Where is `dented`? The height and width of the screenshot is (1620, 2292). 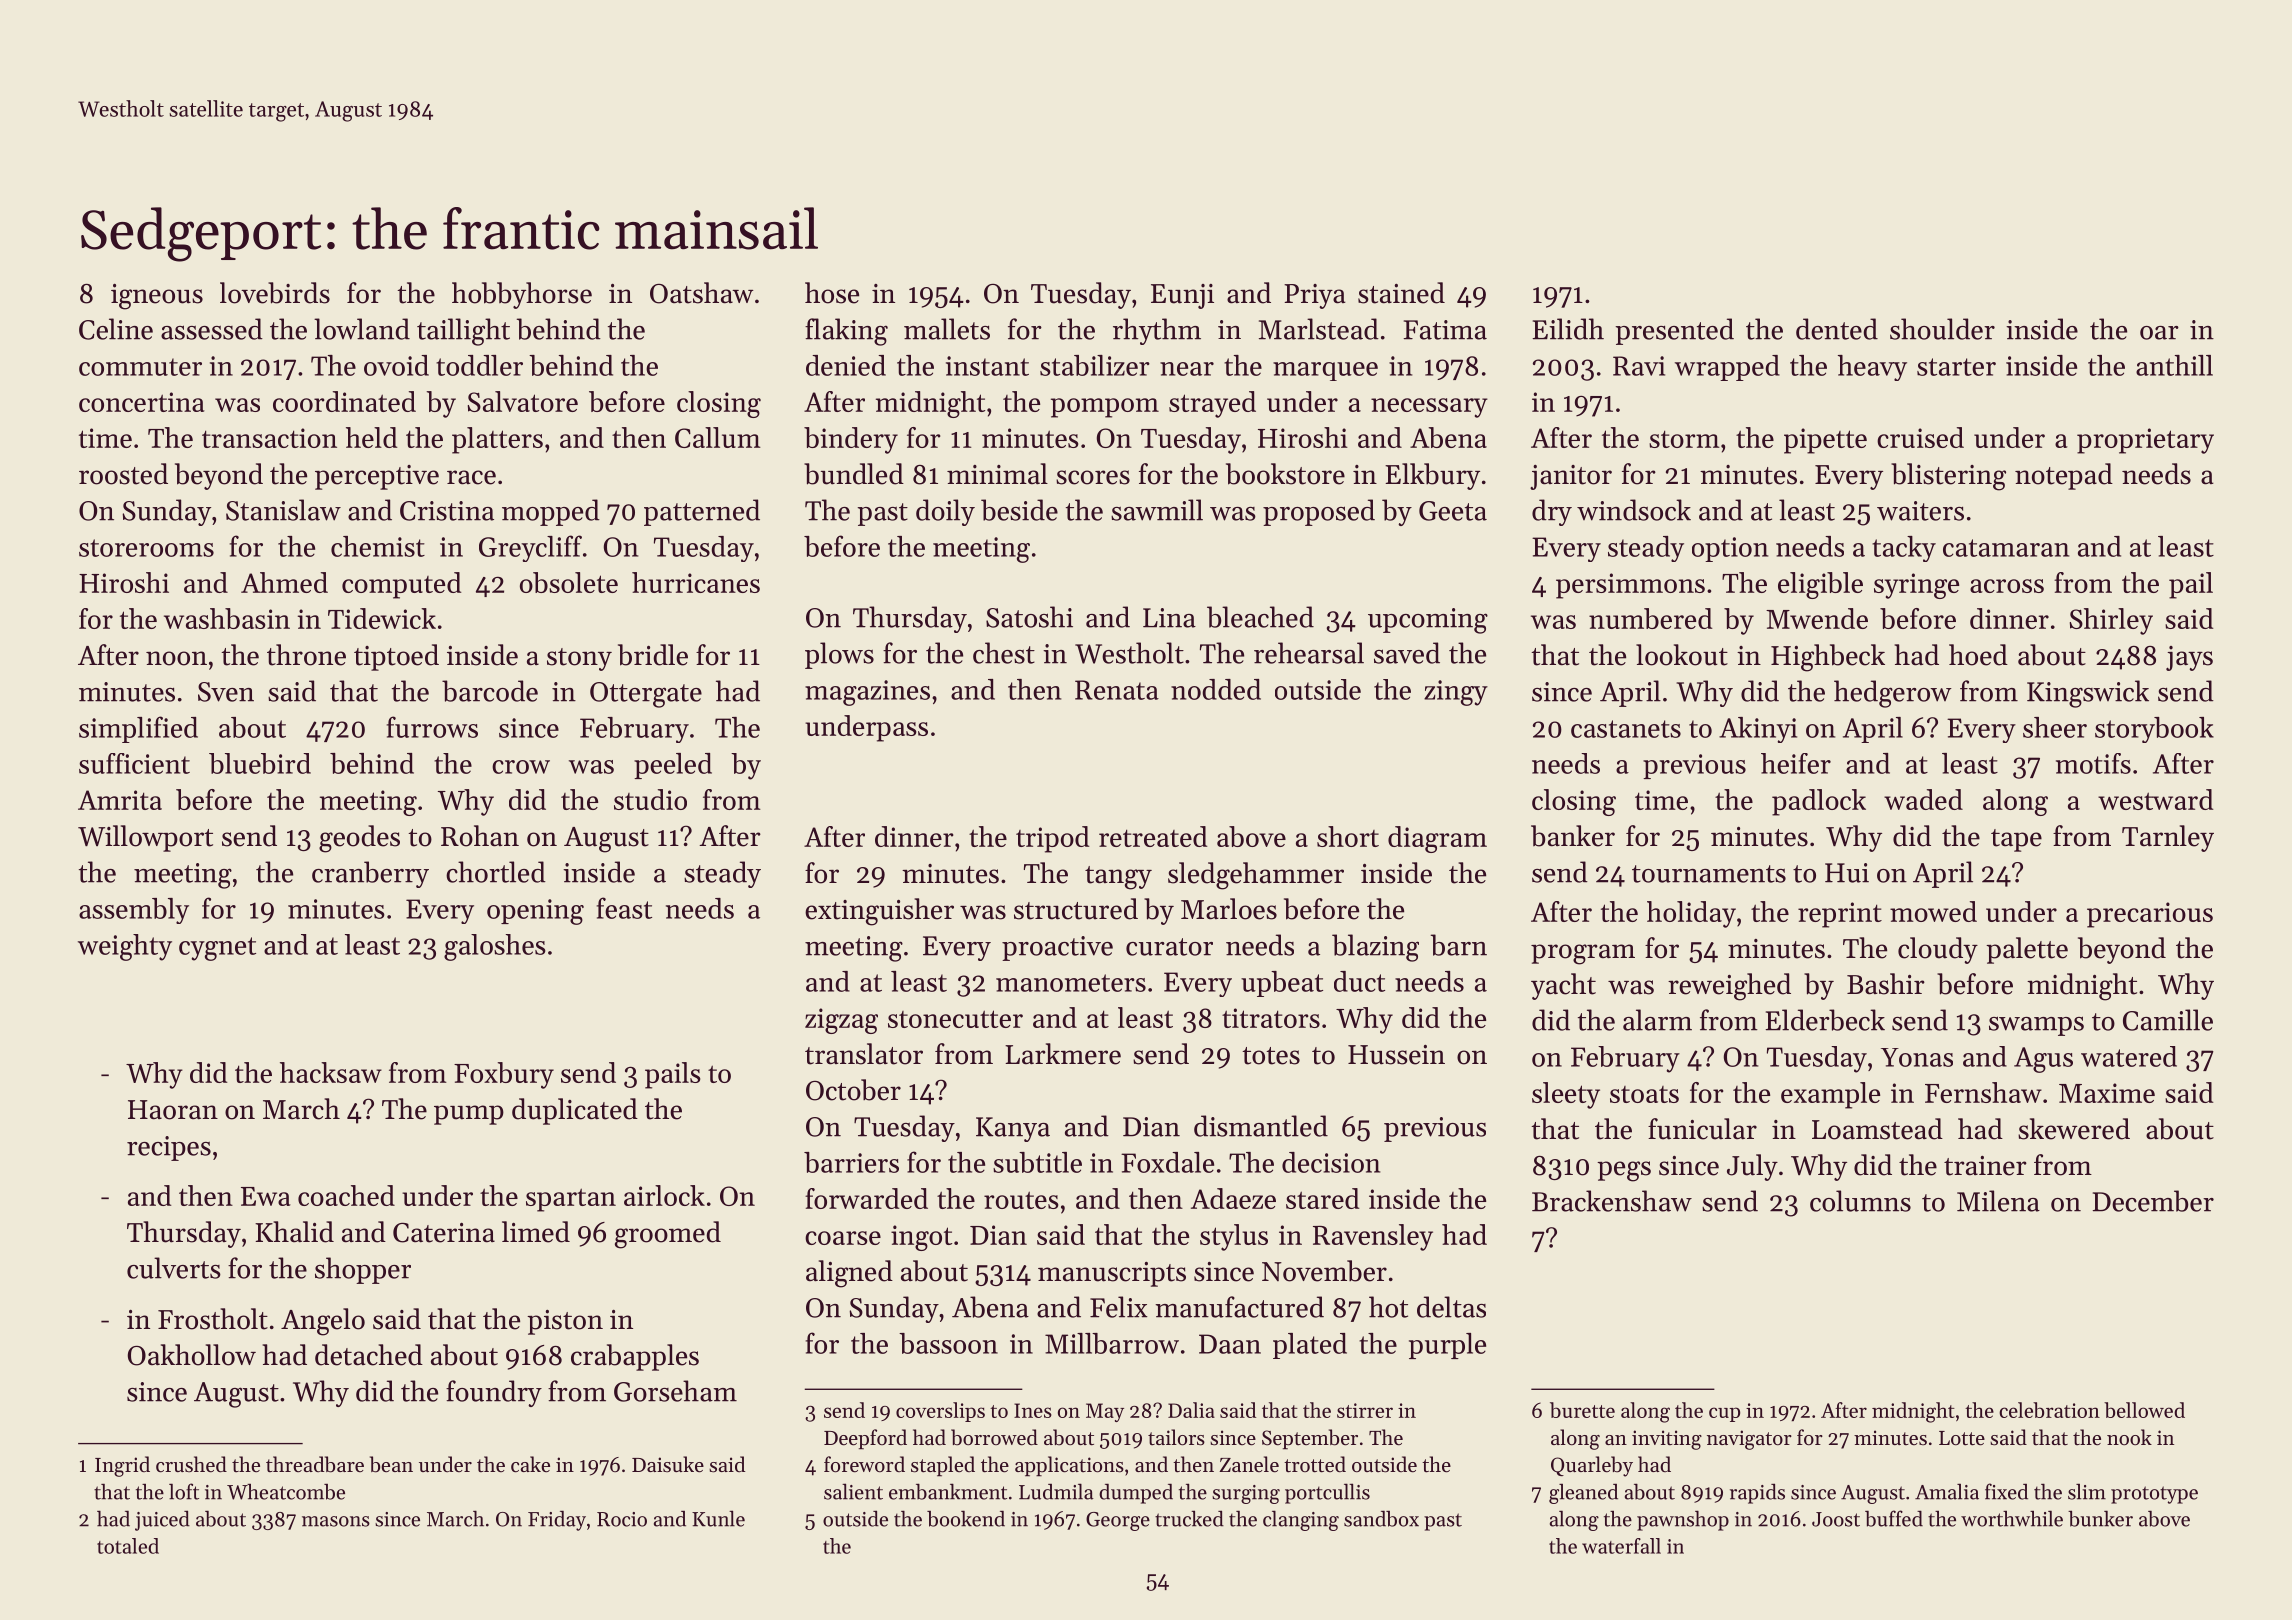
dented is located at coordinates (1837, 329).
